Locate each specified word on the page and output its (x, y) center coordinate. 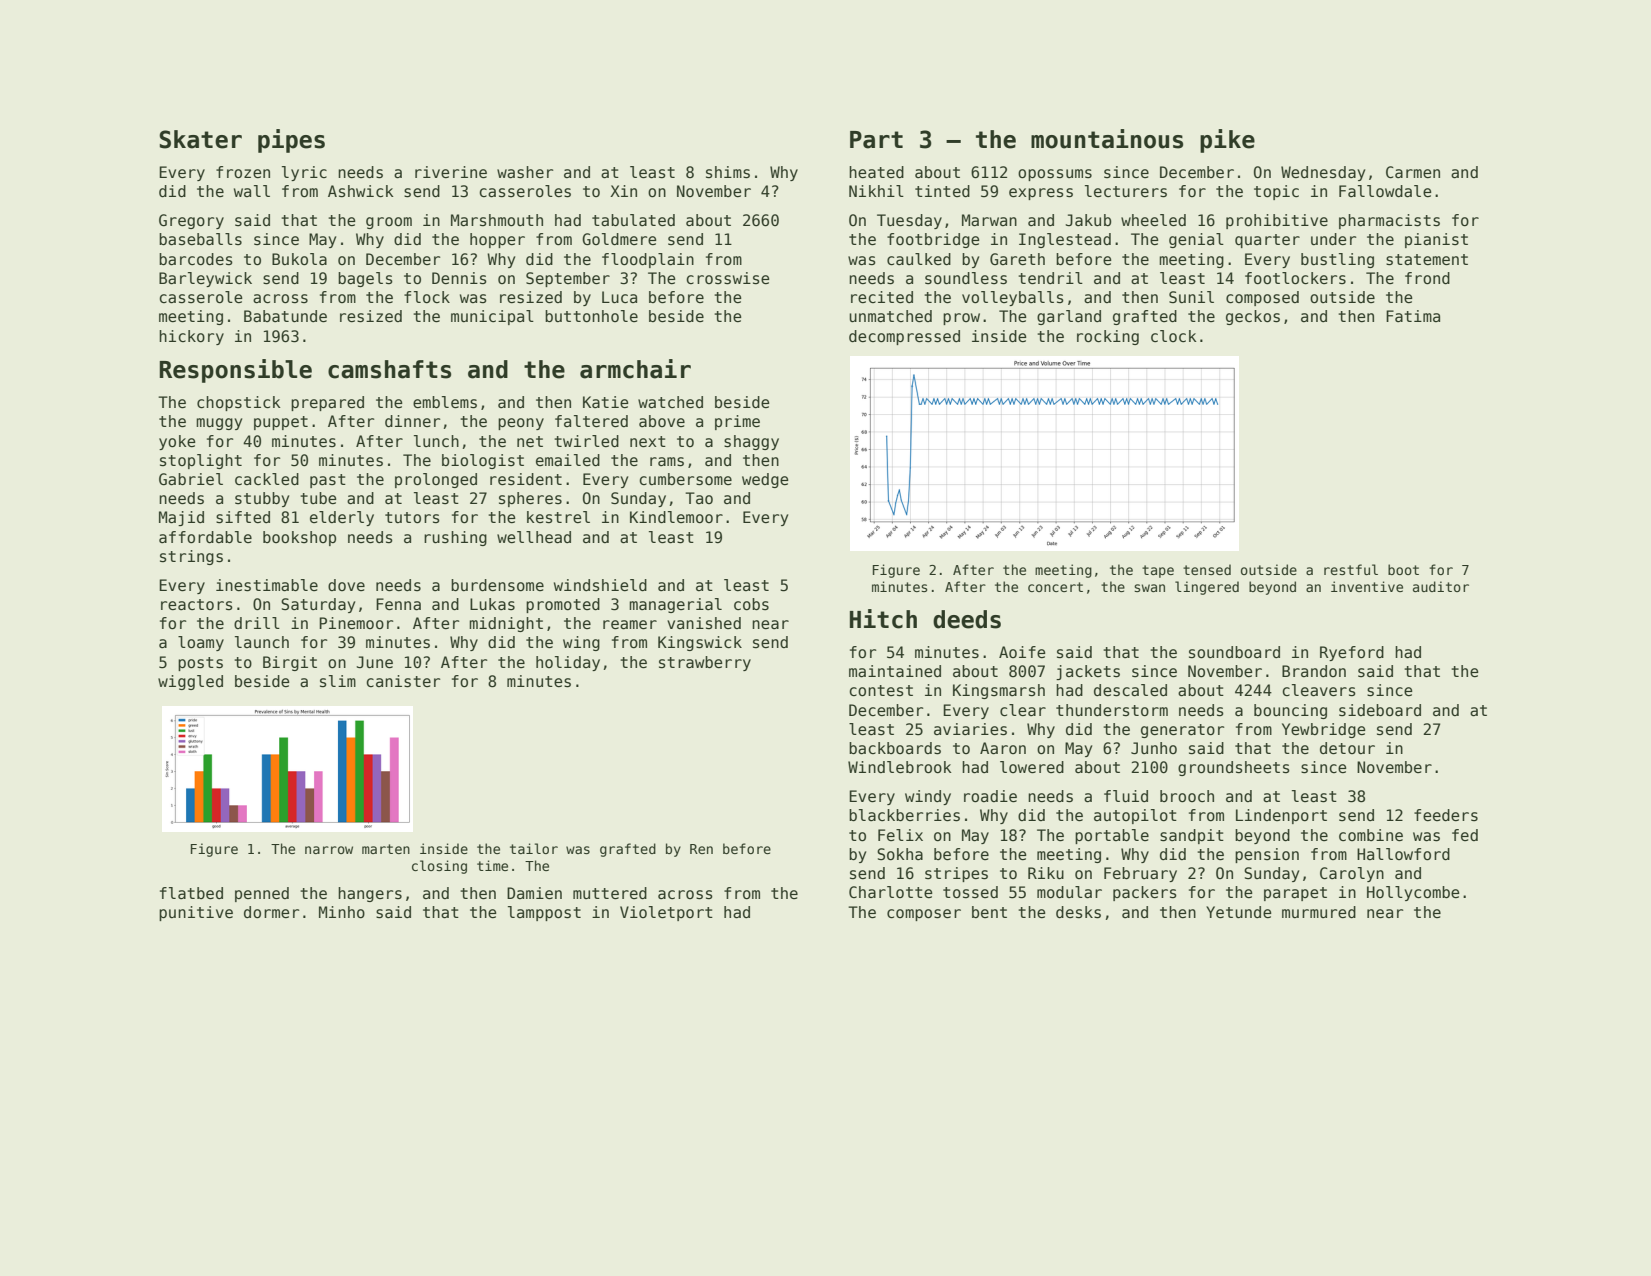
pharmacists (1389, 221)
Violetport (666, 913)
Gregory (191, 221)
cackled (267, 479)
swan (1149, 588)
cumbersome (685, 479)
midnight (506, 624)
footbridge (933, 240)
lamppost (544, 913)
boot (1403, 569)
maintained (895, 671)
